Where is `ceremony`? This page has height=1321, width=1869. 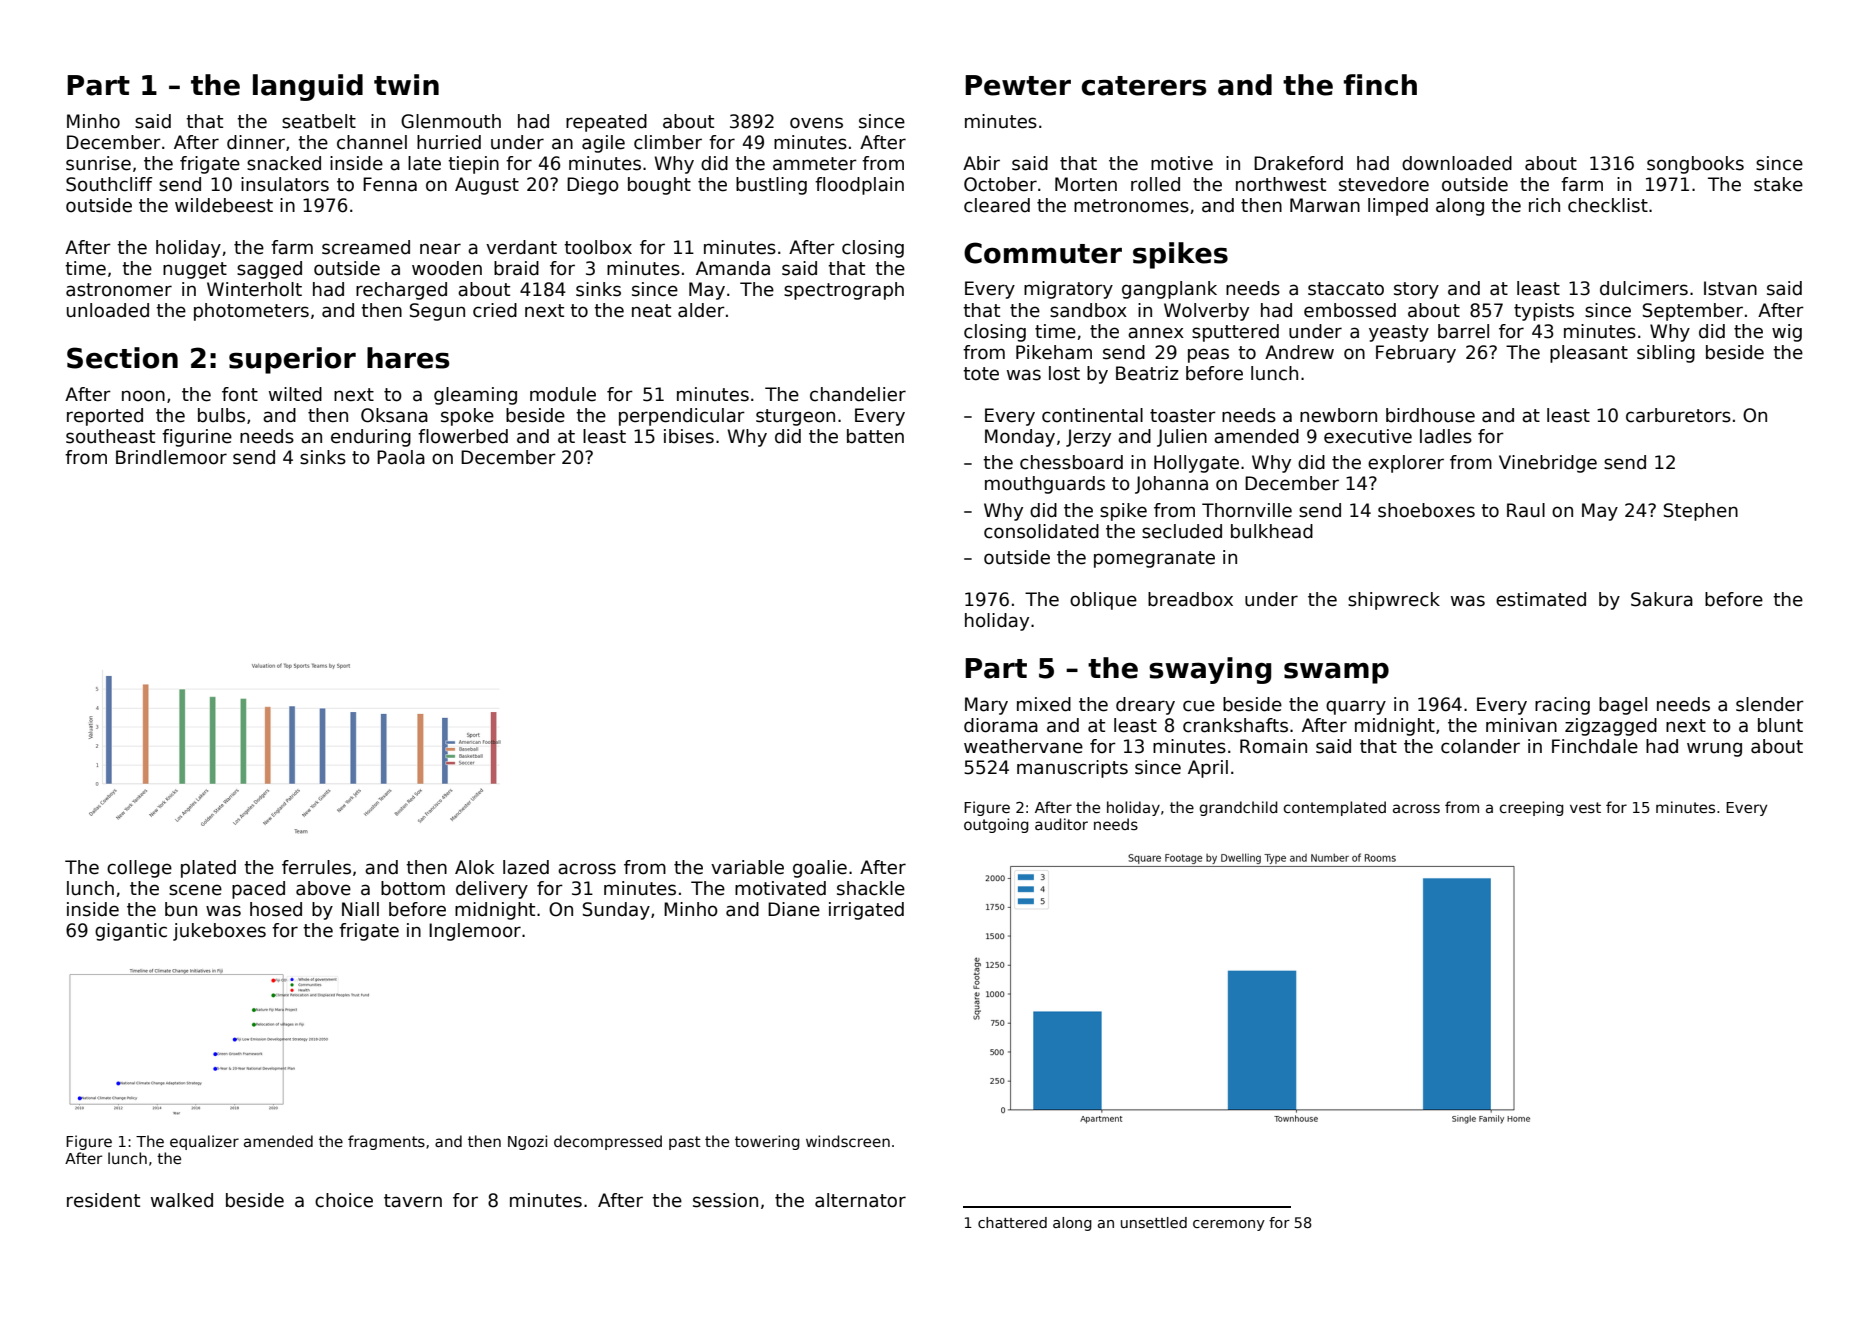 ceremony is located at coordinates (1229, 1225).
